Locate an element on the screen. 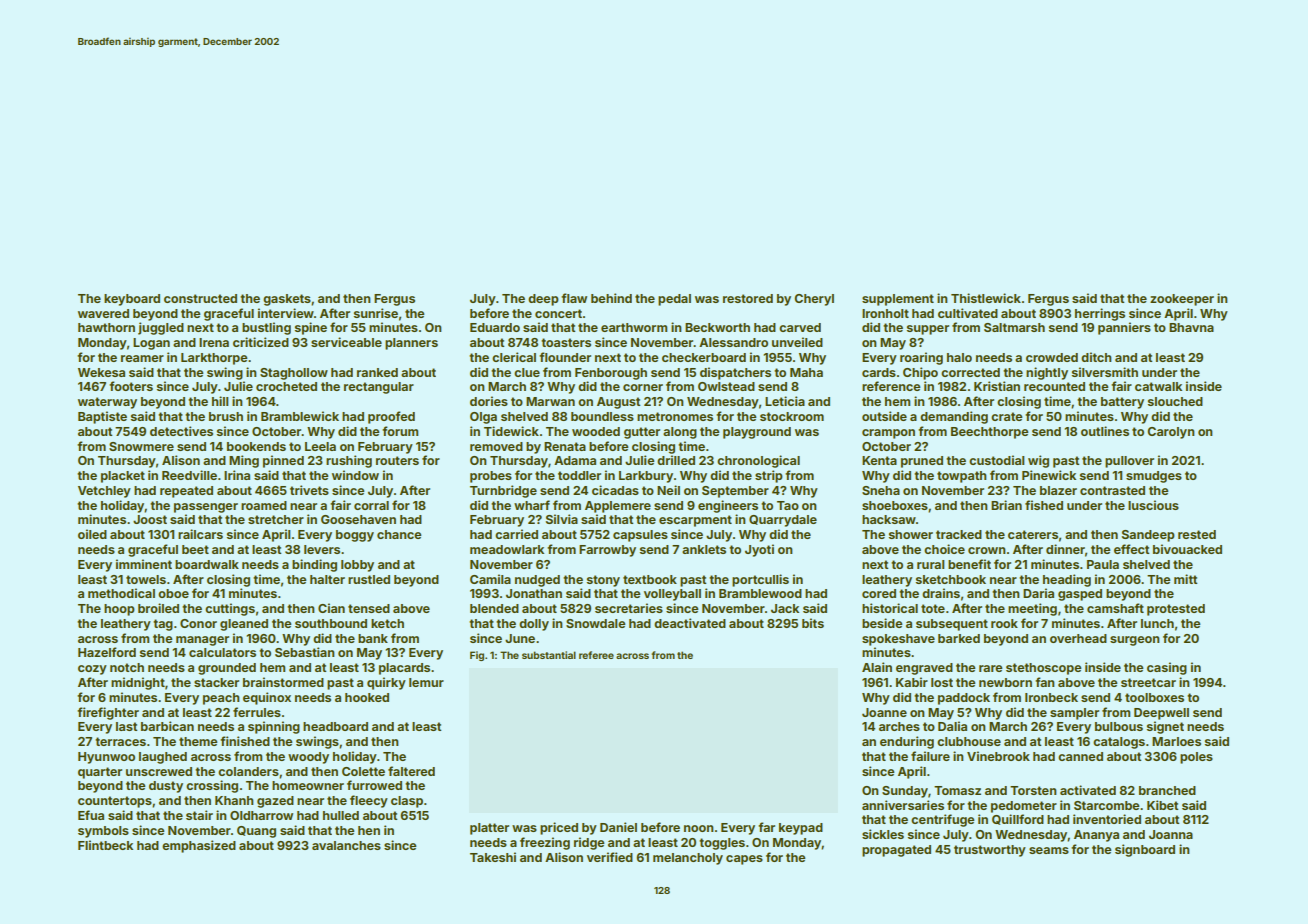 The width and height of the screenshot is (1308, 924). checkerboard is located at coordinates (704, 357).
